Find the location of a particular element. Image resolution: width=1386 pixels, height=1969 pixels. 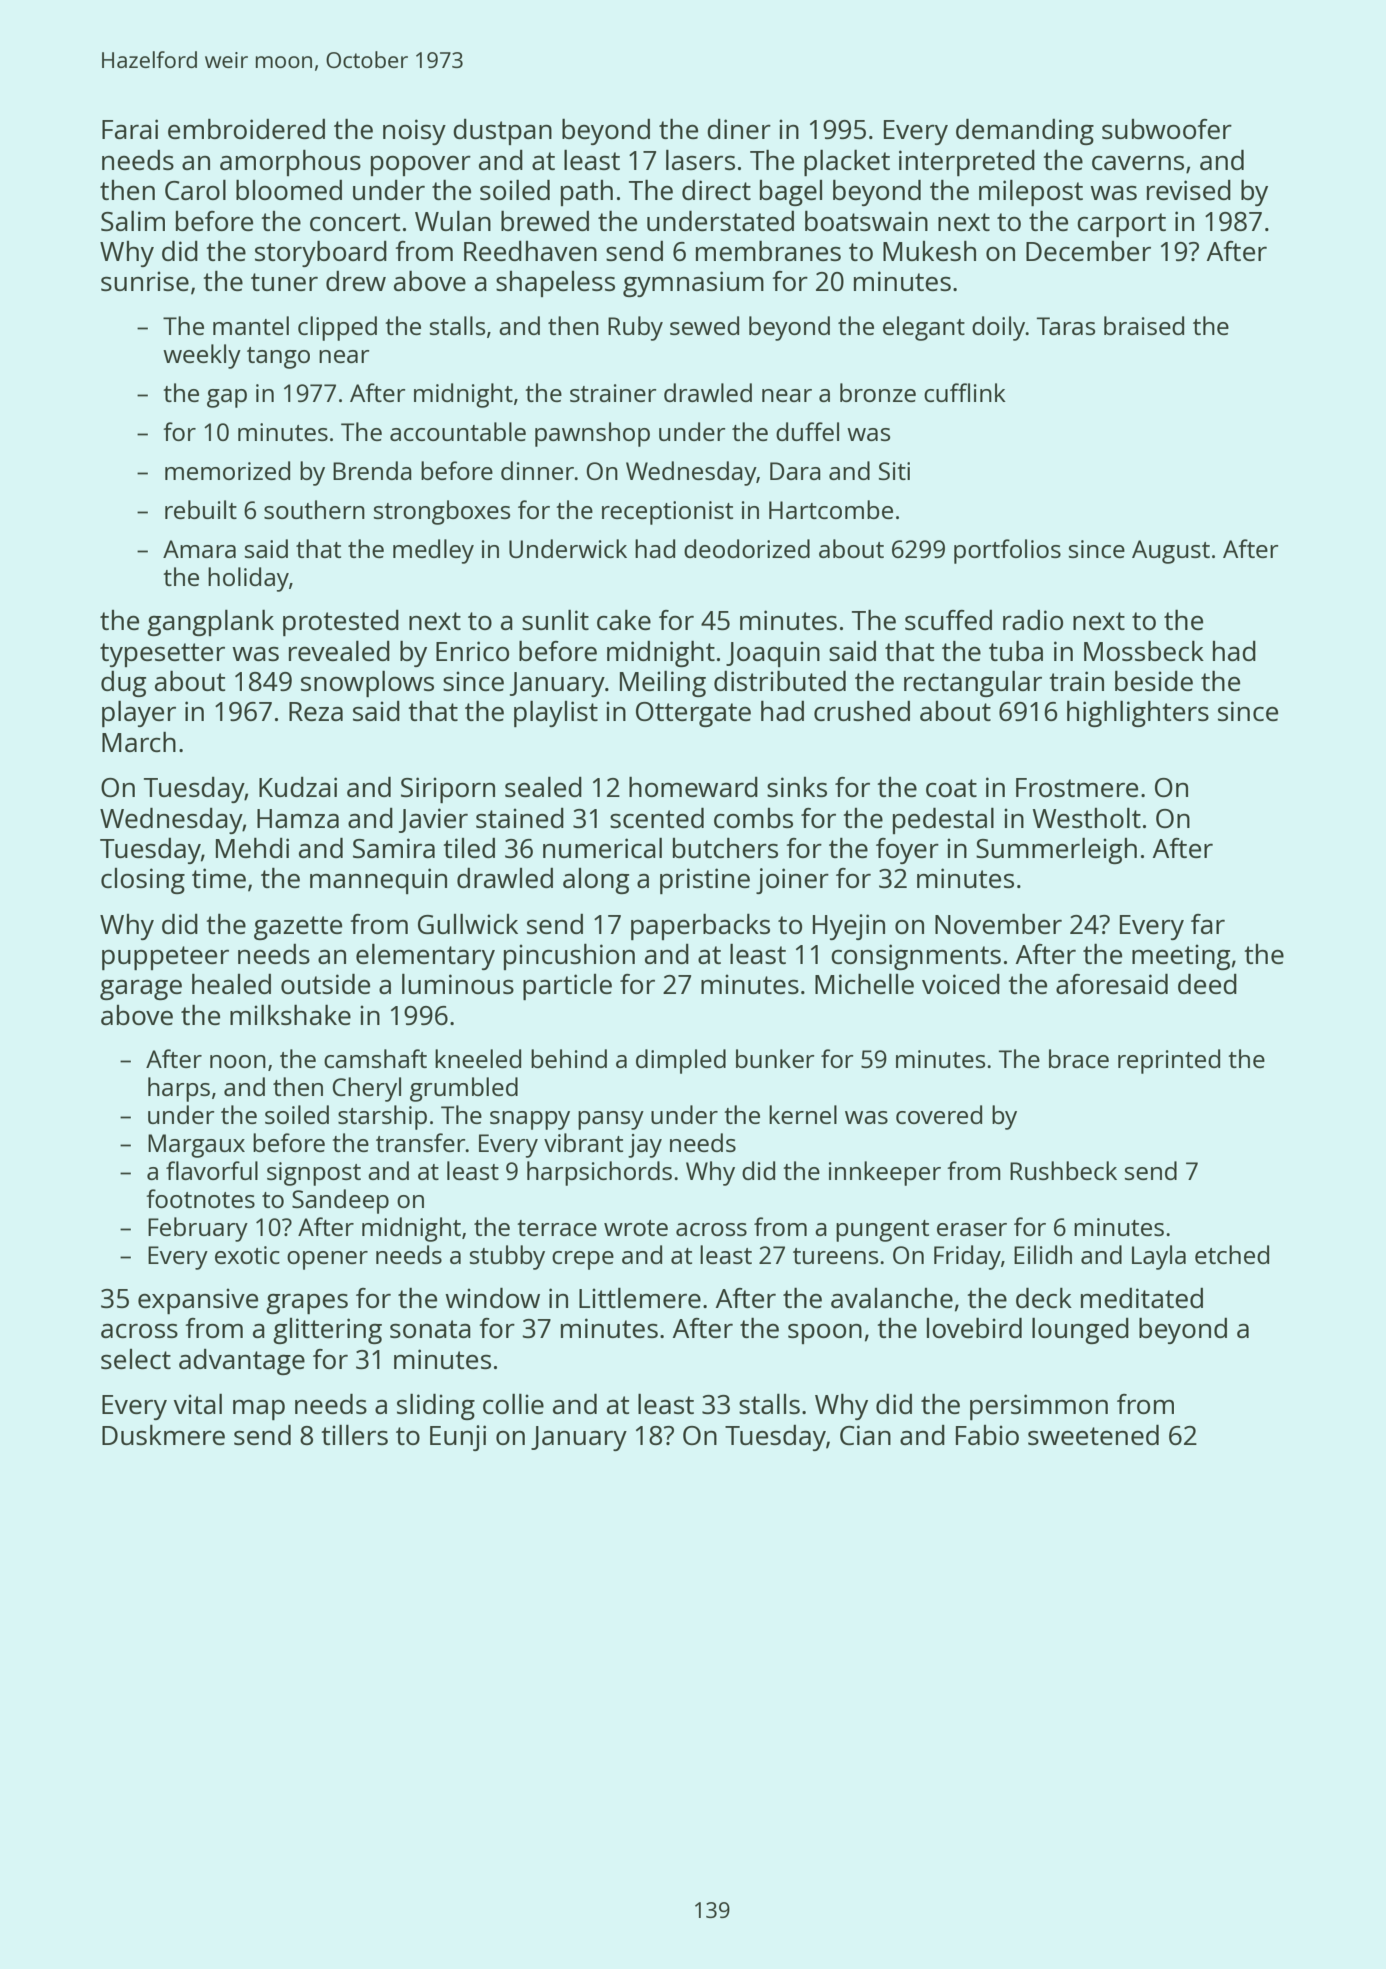

covered is located at coordinates (939, 1114).
